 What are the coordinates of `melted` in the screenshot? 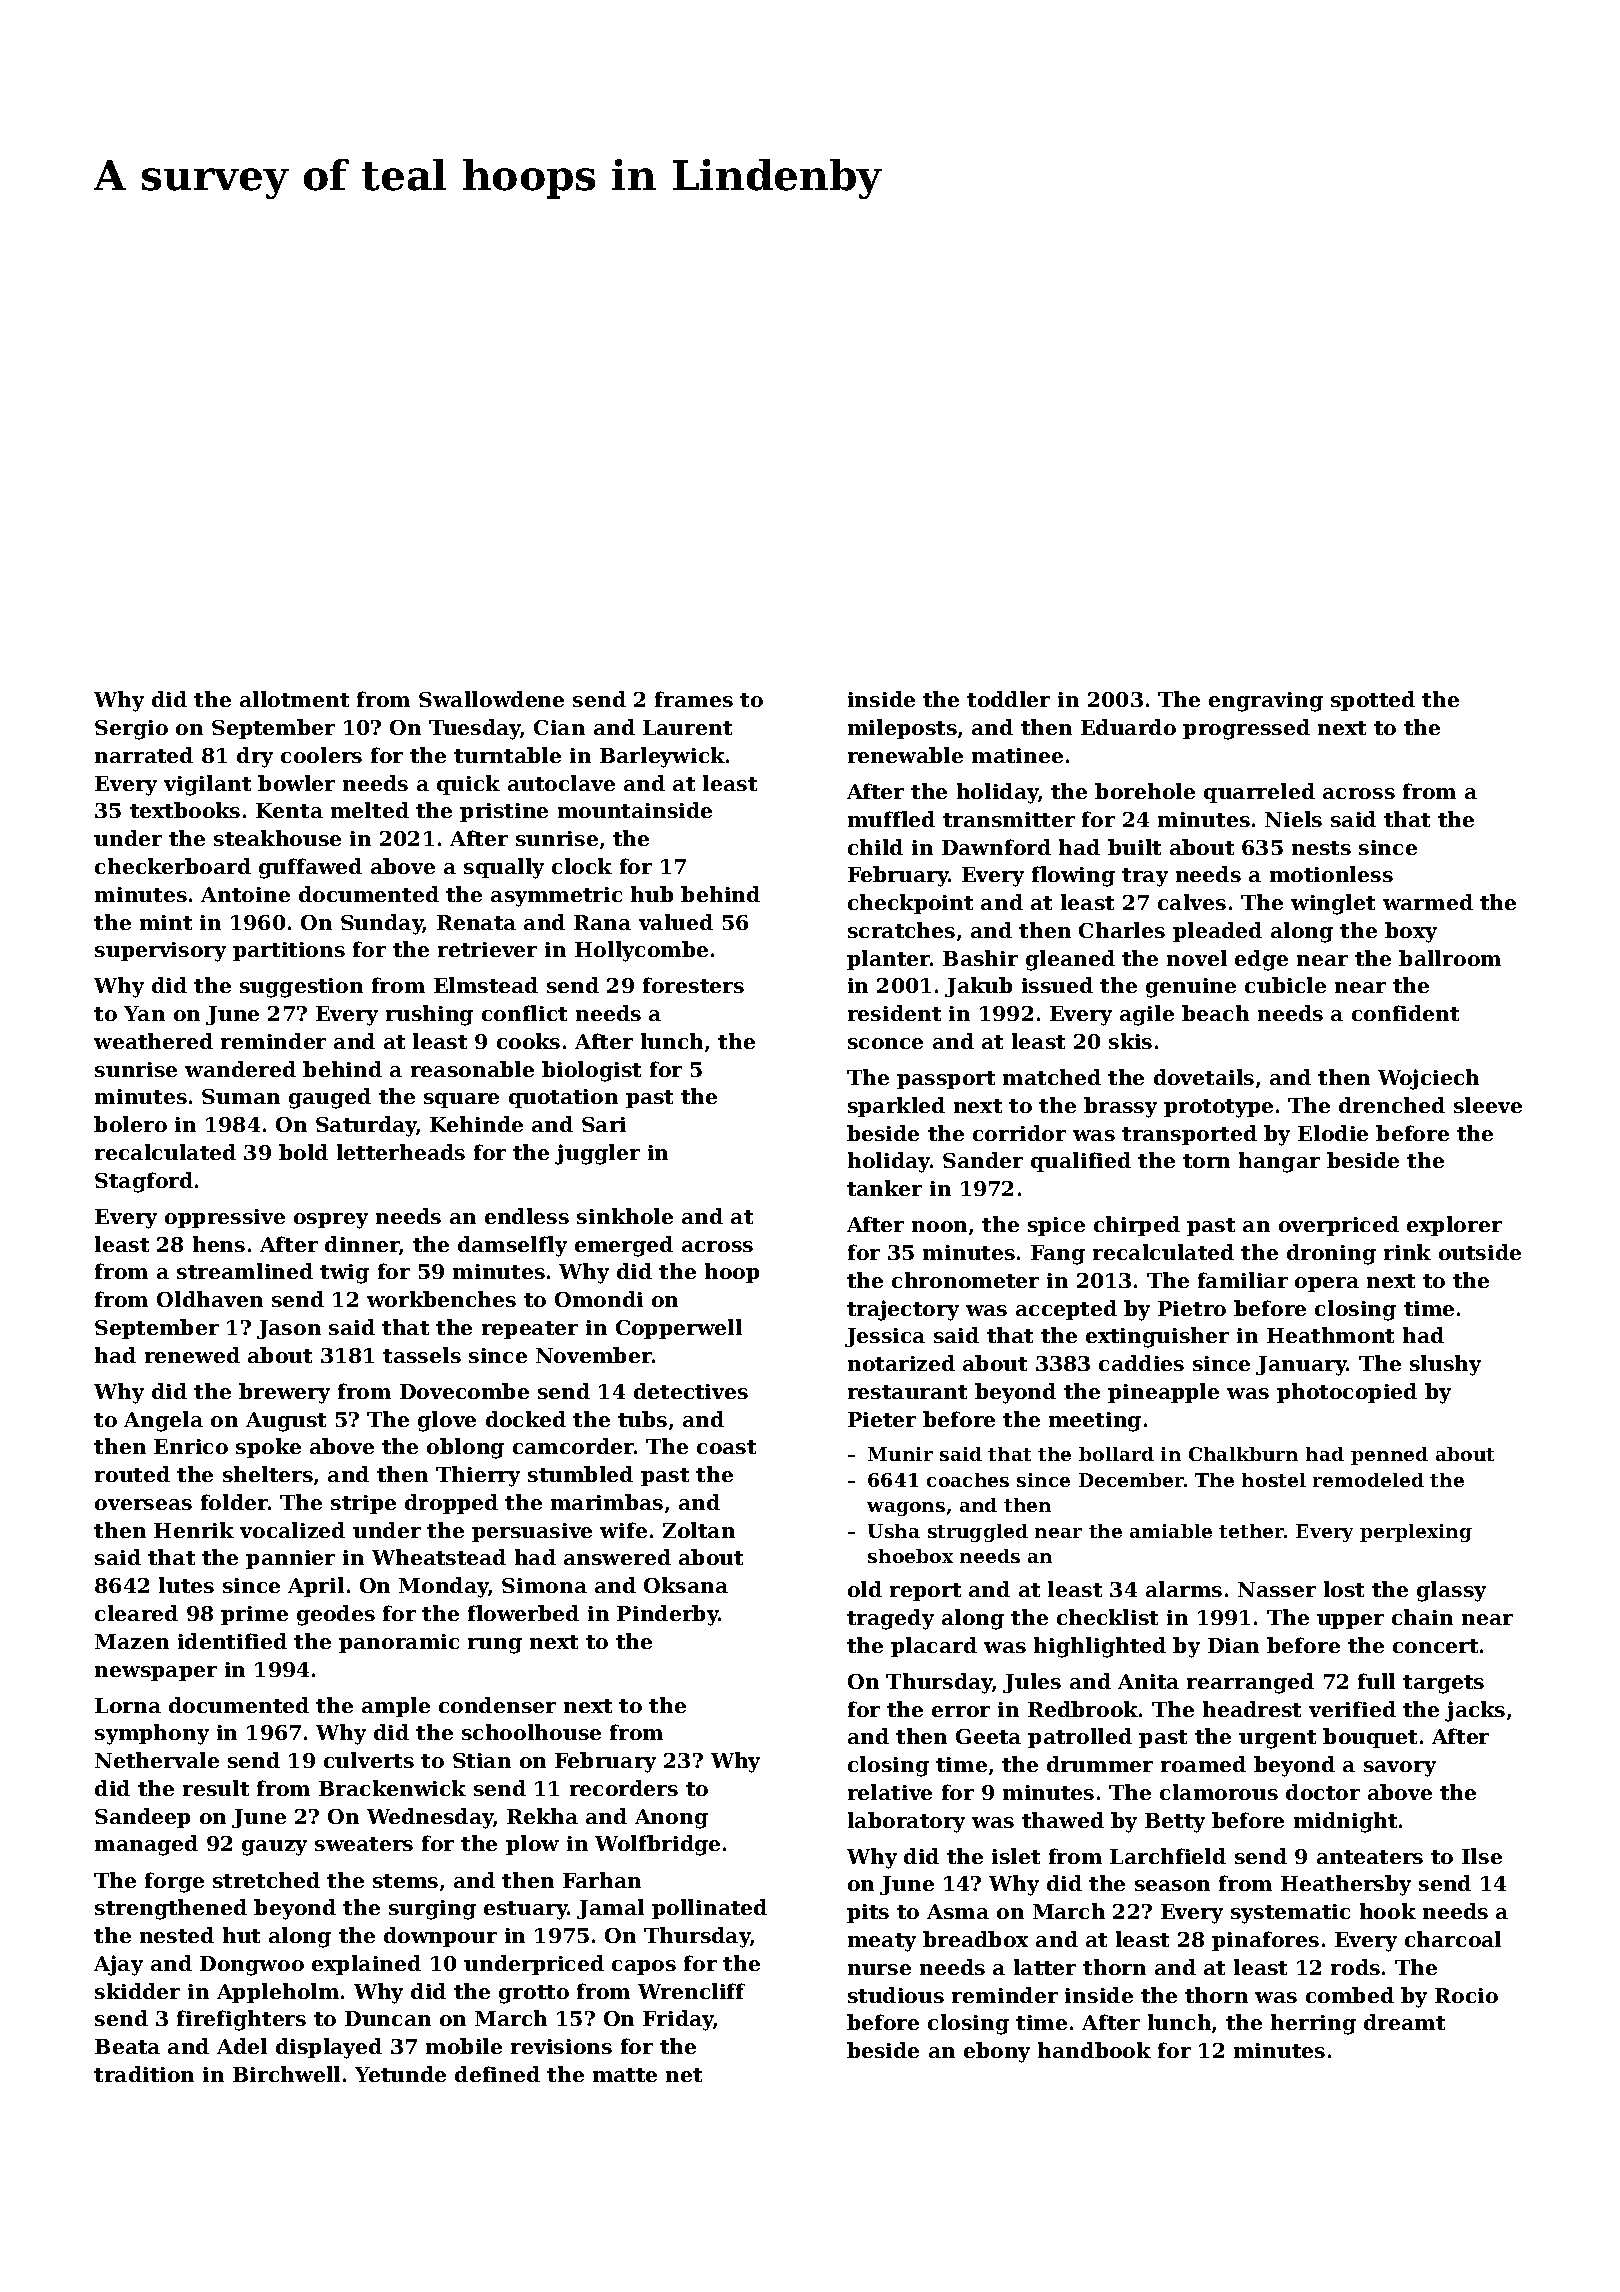 It's located at (370, 810).
